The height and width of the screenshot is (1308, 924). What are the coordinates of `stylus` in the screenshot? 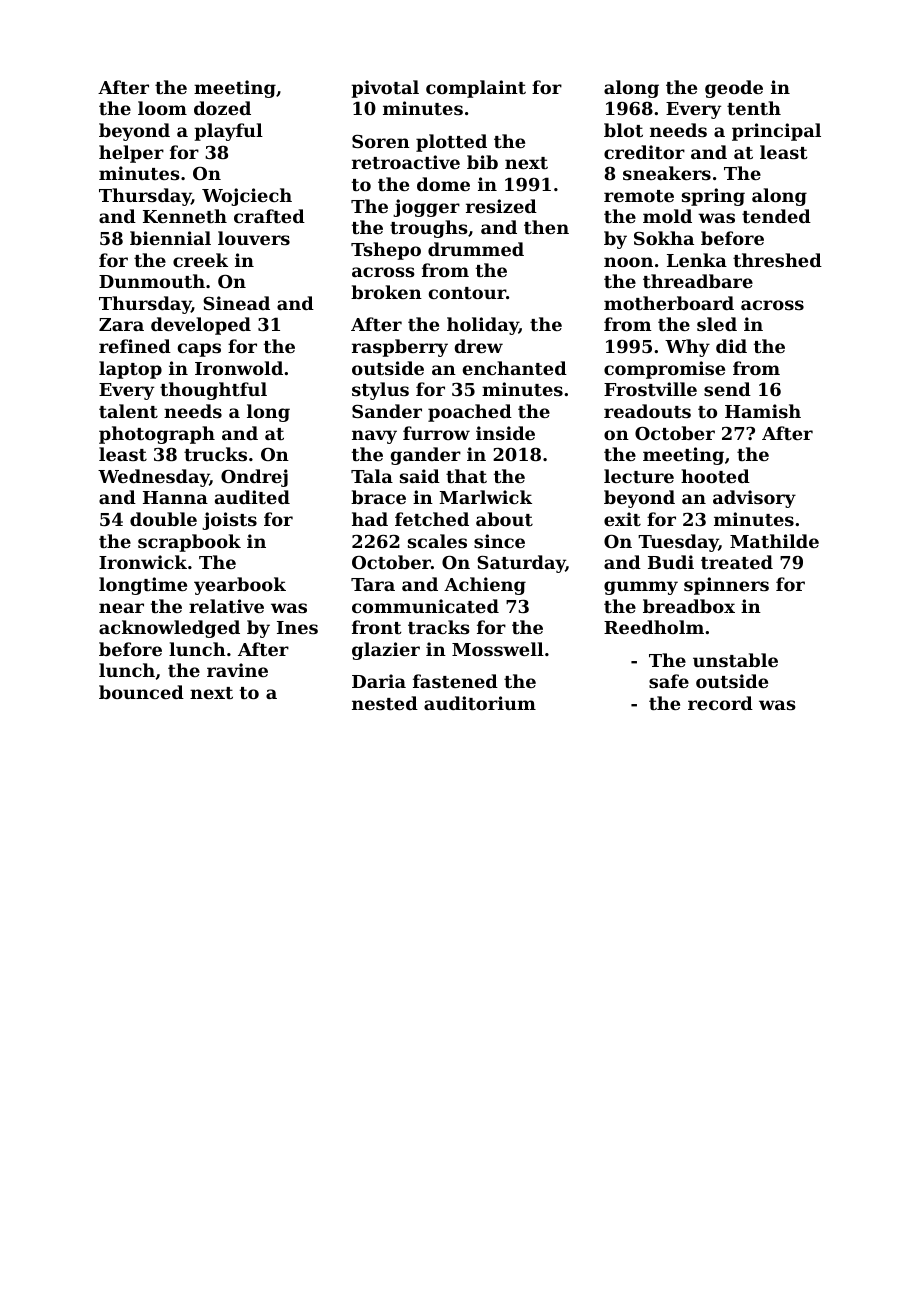 It's located at (380, 391).
